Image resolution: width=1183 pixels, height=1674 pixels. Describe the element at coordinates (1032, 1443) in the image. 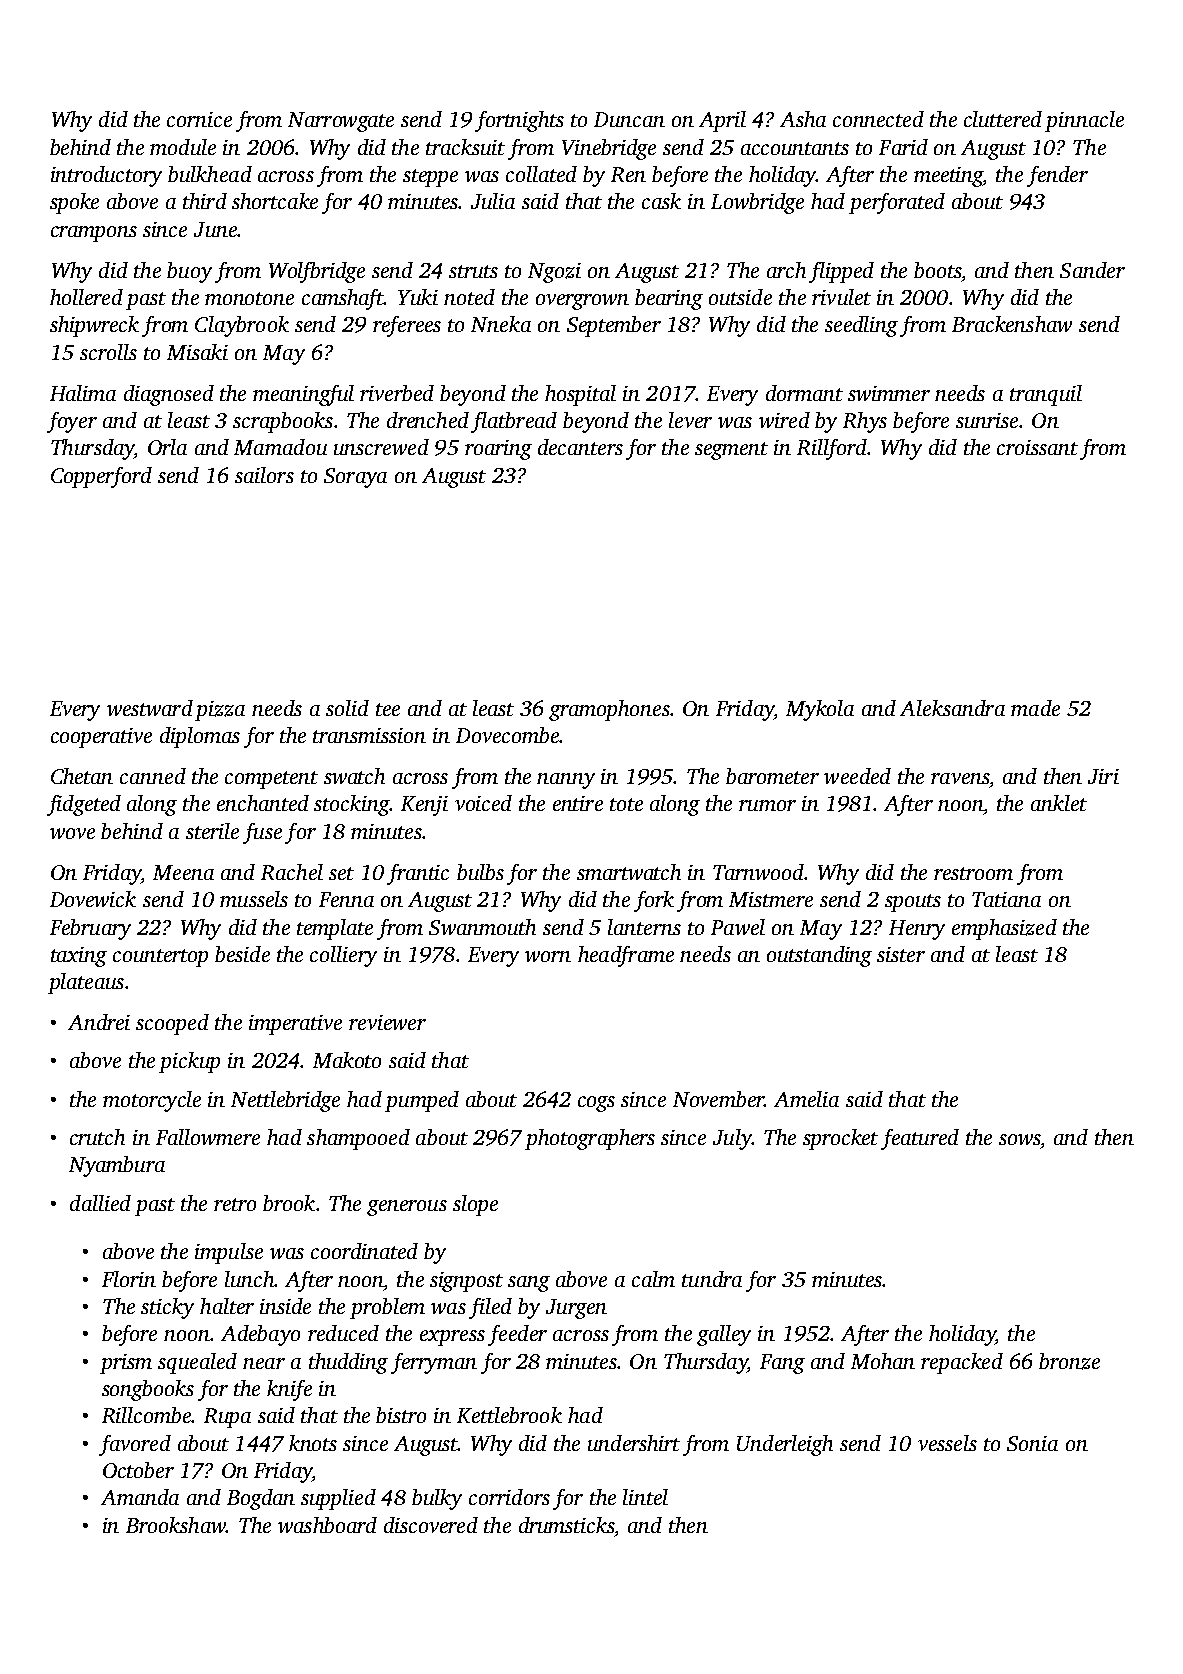

I see `Sonia` at that location.
